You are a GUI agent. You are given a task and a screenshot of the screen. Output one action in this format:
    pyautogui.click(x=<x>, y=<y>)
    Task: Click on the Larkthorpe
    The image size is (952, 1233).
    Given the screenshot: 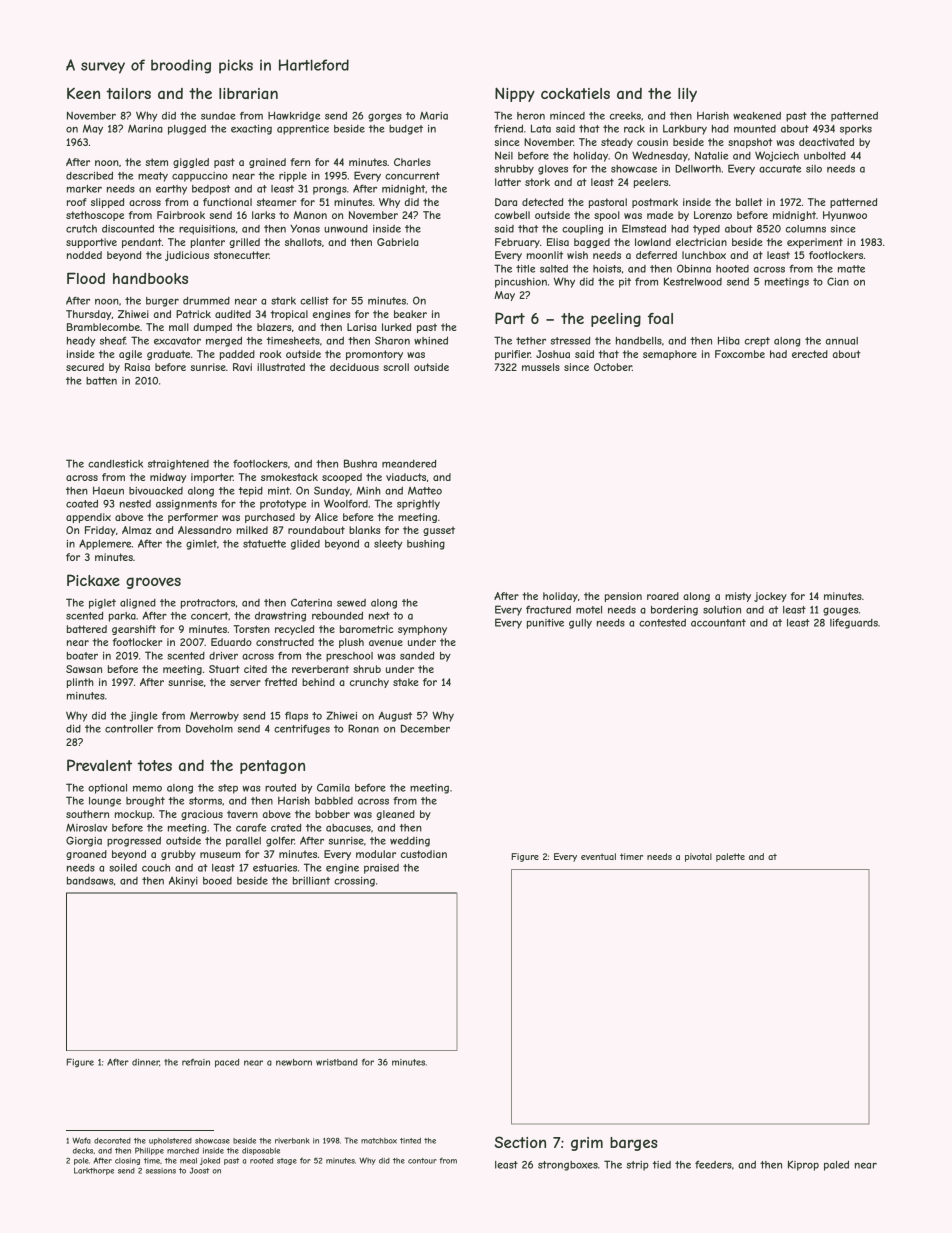 What is the action you would take?
    pyautogui.click(x=94, y=1171)
